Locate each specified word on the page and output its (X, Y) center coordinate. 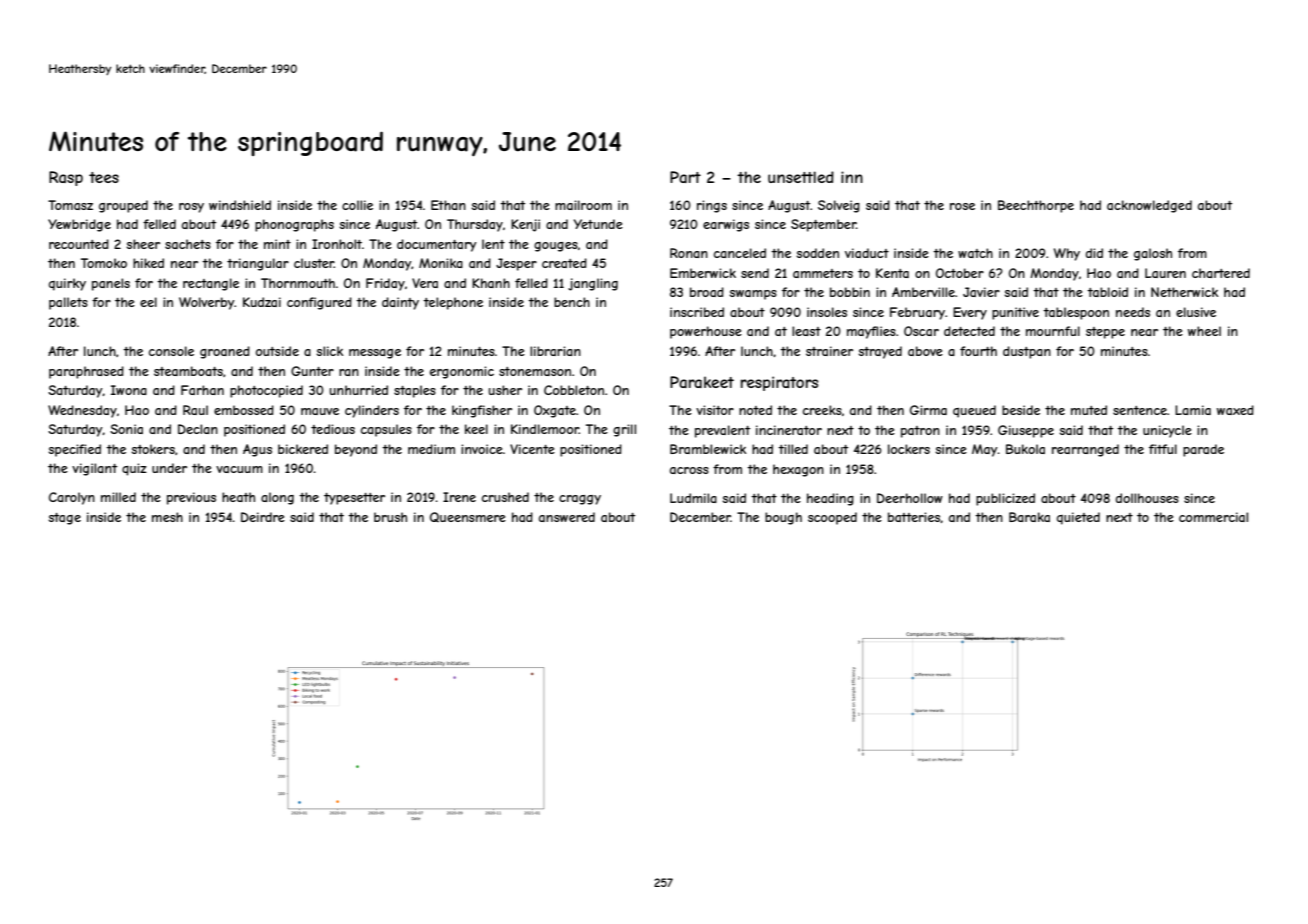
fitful (1163, 449)
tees (104, 177)
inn (852, 177)
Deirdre (263, 517)
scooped (832, 518)
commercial (1213, 517)
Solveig (839, 206)
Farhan (202, 390)
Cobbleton (574, 390)
